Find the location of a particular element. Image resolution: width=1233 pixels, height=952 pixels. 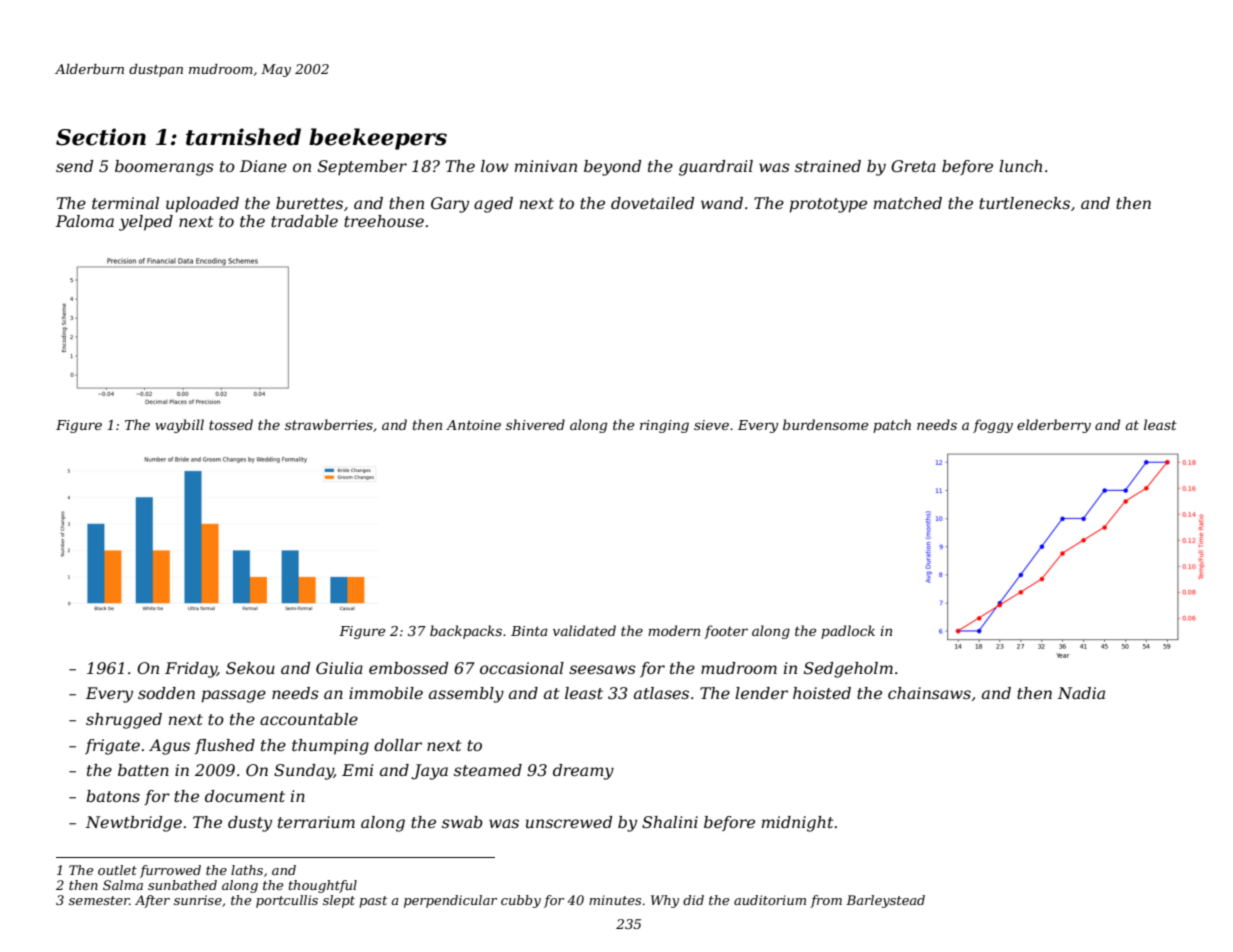

Nadia is located at coordinates (1081, 693).
